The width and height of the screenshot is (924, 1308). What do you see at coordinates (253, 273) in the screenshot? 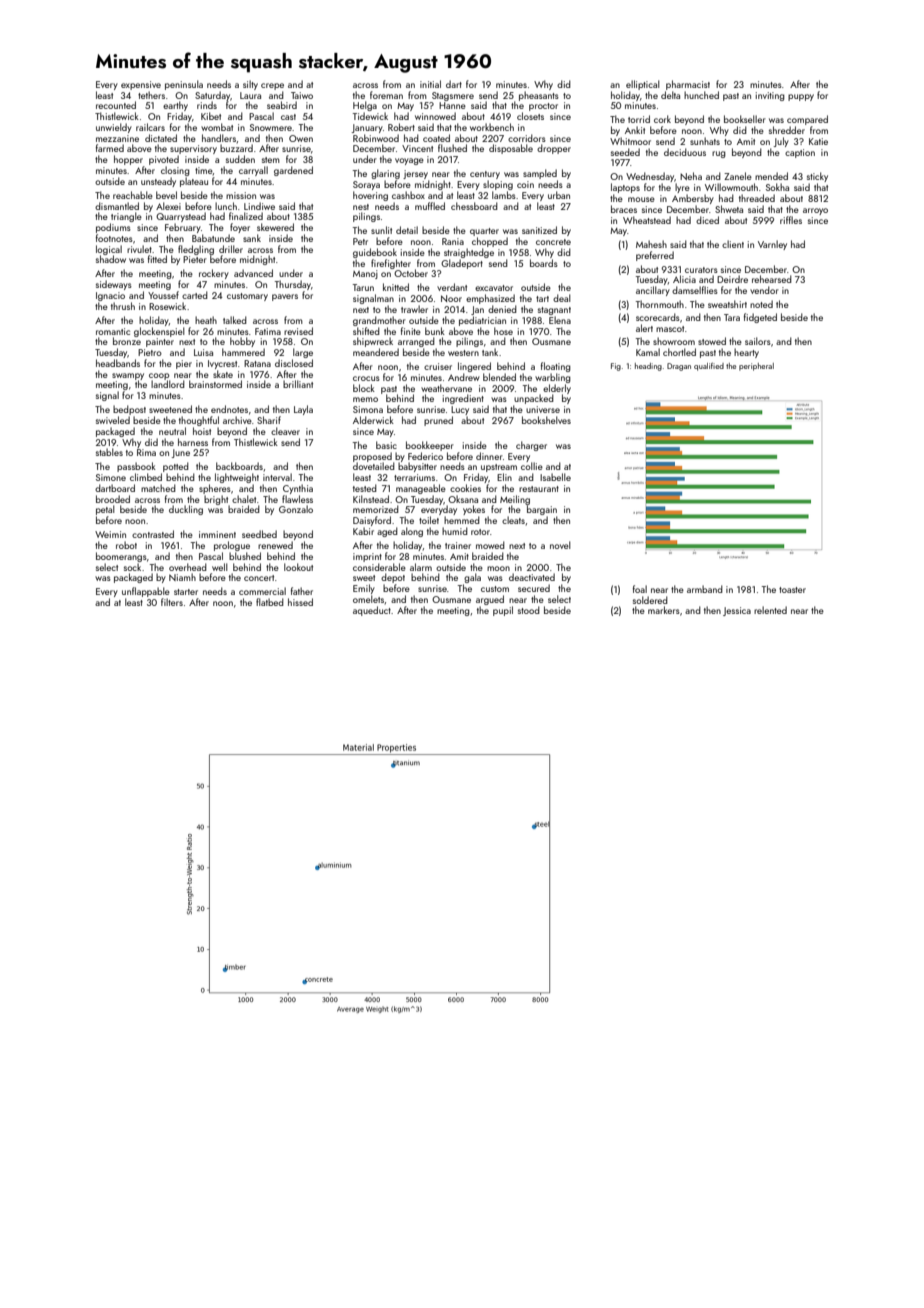
I see `advanced` at bounding box center [253, 273].
